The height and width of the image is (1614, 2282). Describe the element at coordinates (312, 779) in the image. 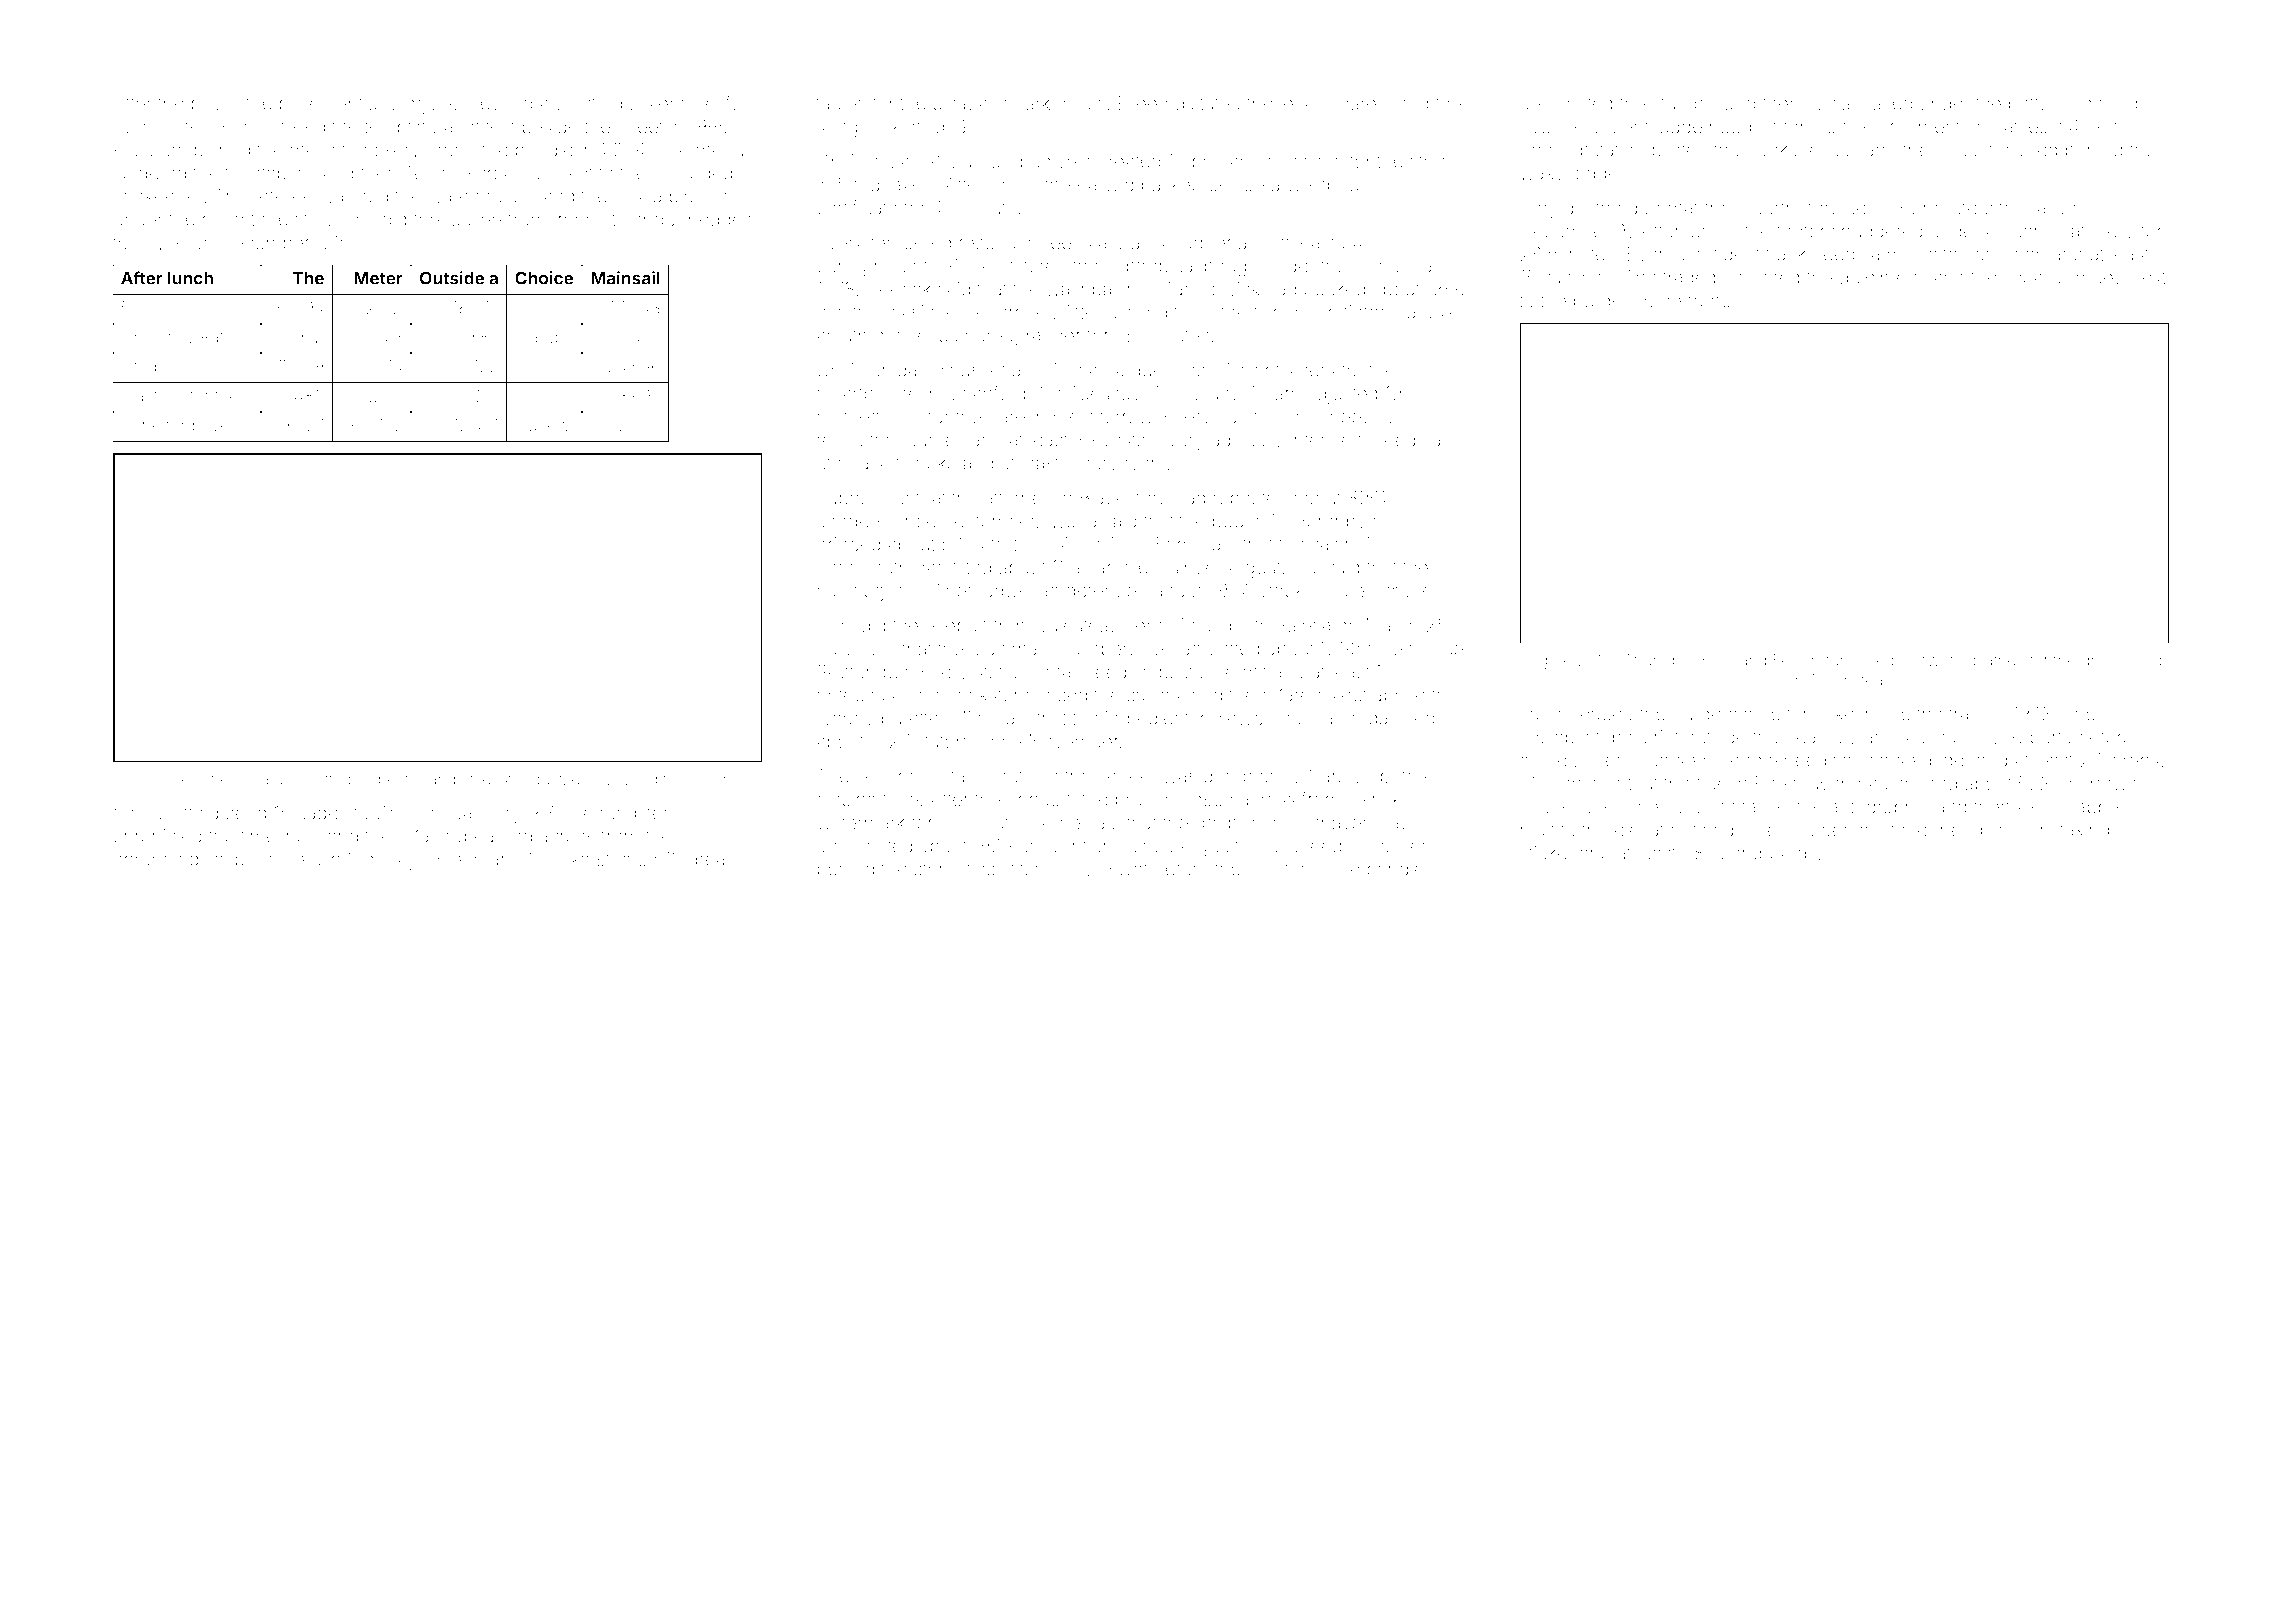

I see `committed` at that location.
